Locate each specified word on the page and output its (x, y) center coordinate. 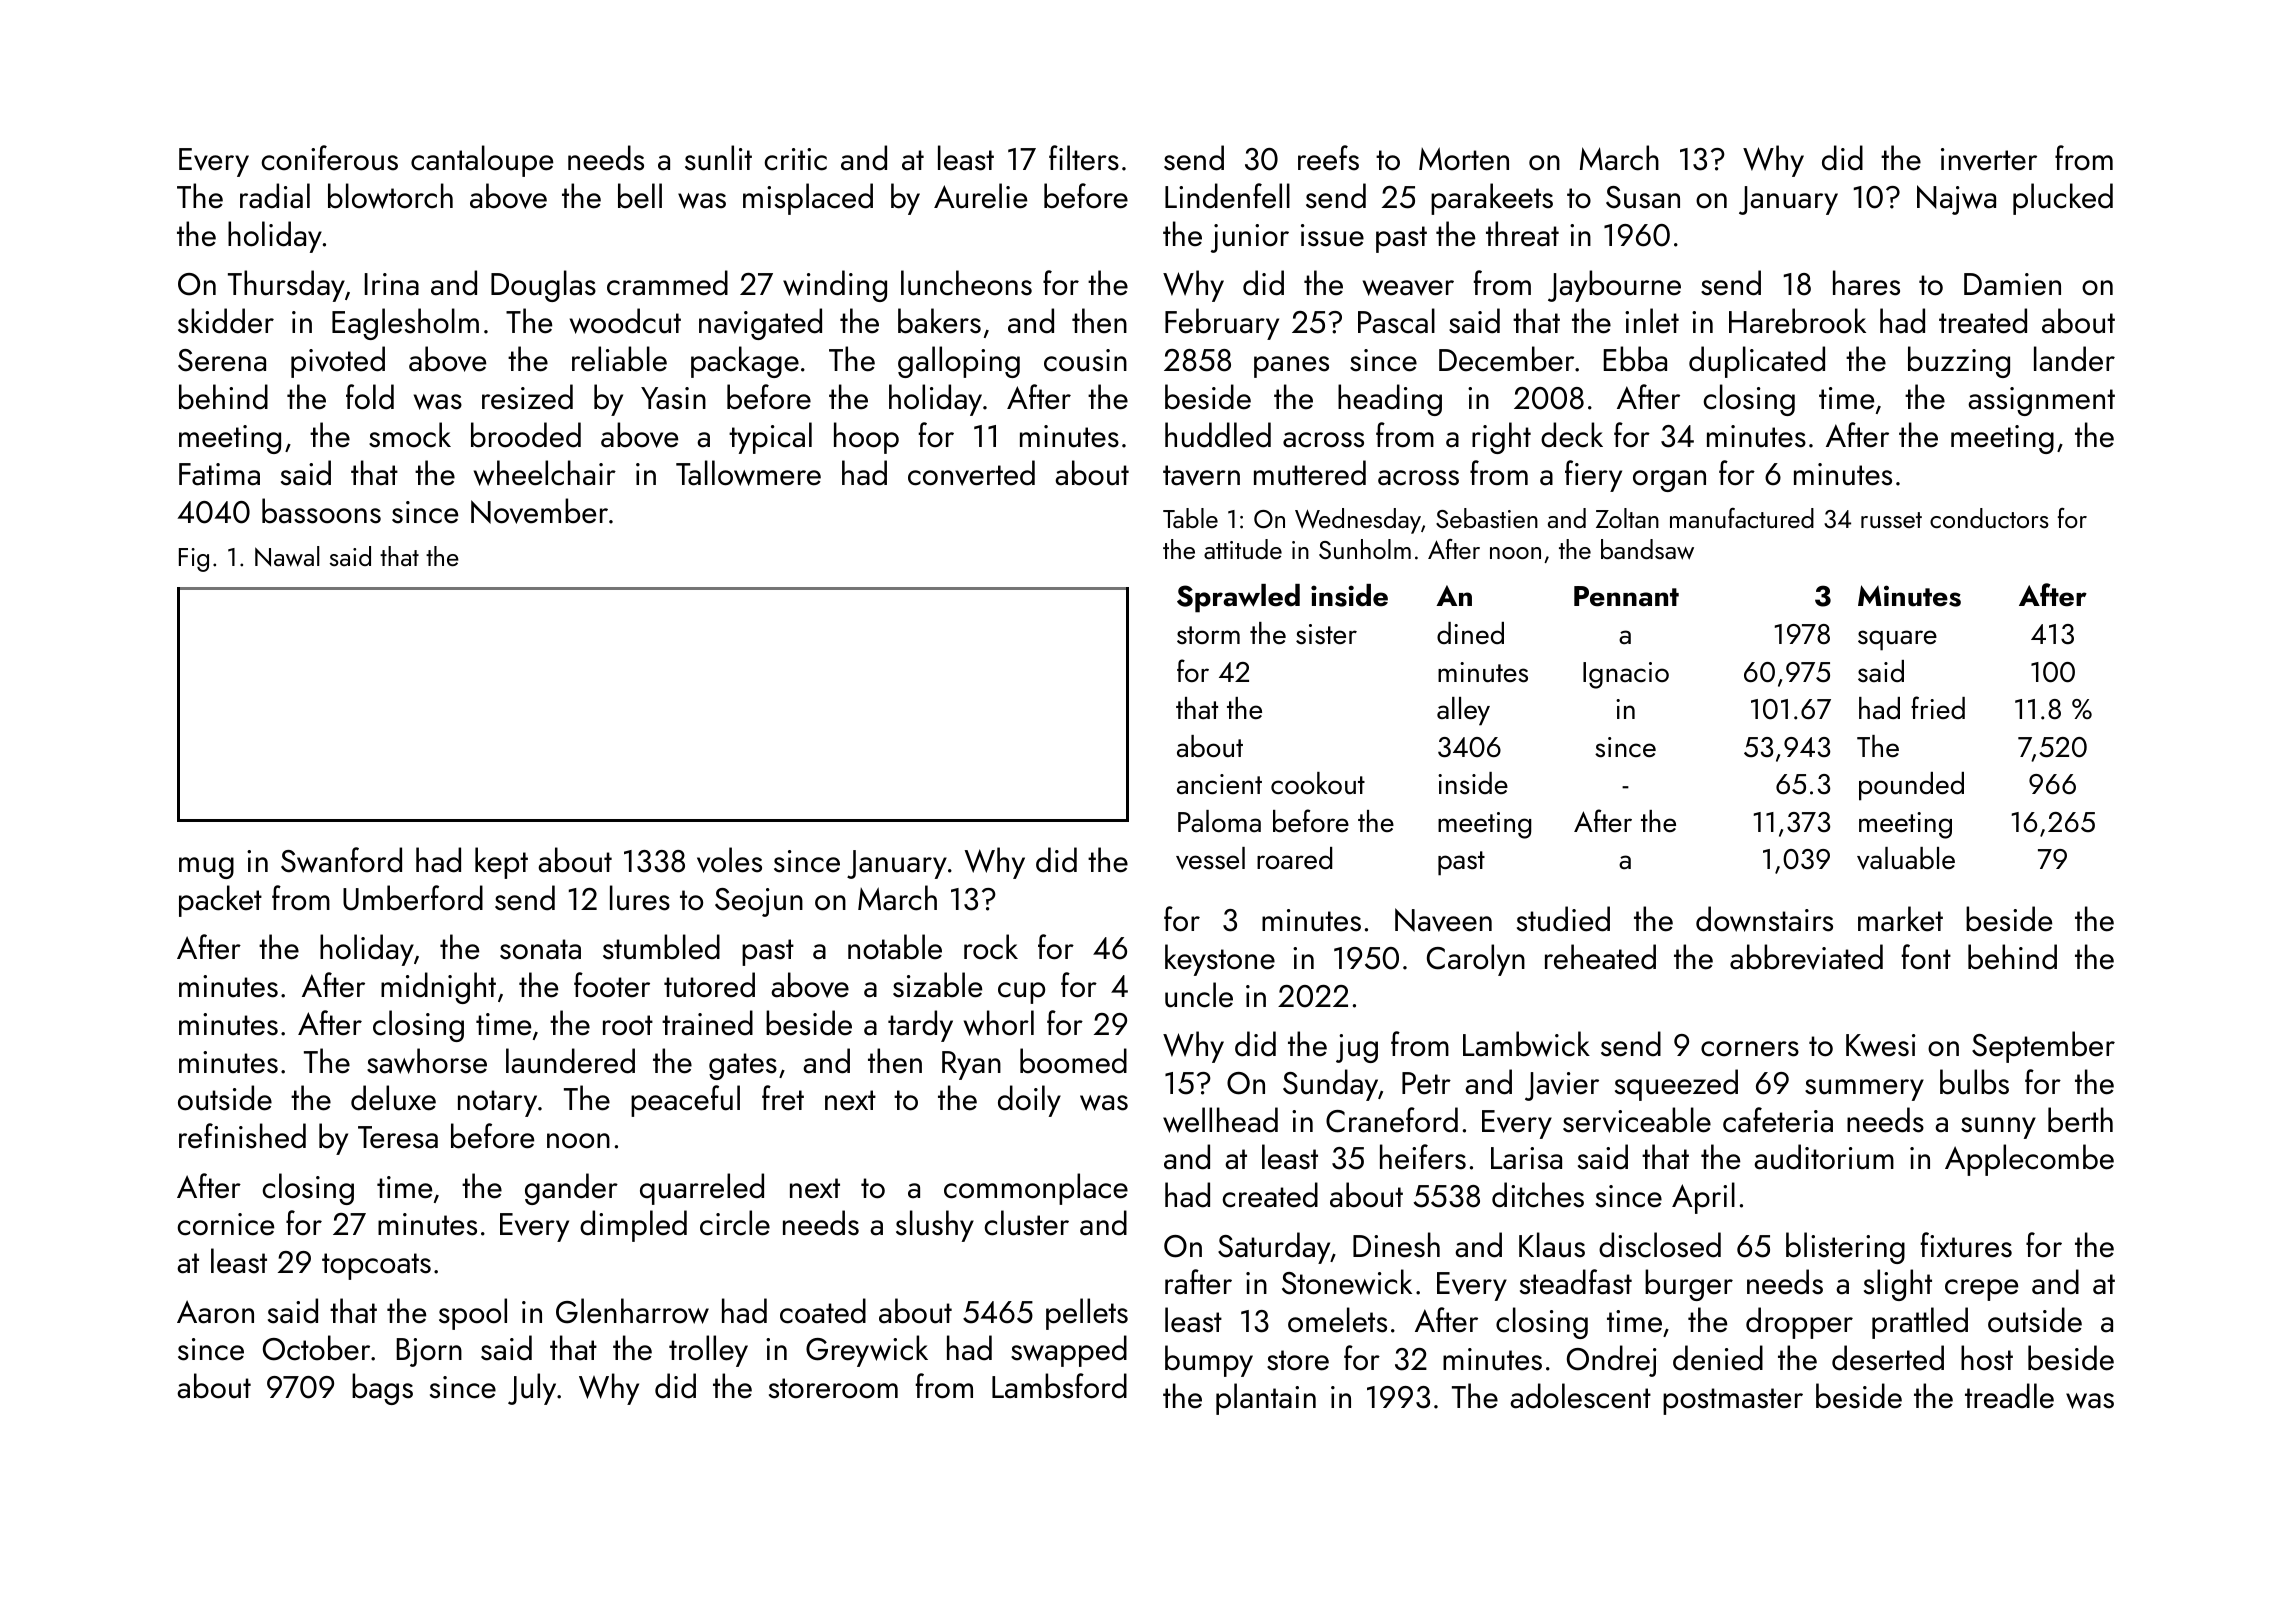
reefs (1328, 158)
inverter (1989, 159)
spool (473, 1314)
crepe (1981, 1290)
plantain (1266, 1399)
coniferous (329, 158)
